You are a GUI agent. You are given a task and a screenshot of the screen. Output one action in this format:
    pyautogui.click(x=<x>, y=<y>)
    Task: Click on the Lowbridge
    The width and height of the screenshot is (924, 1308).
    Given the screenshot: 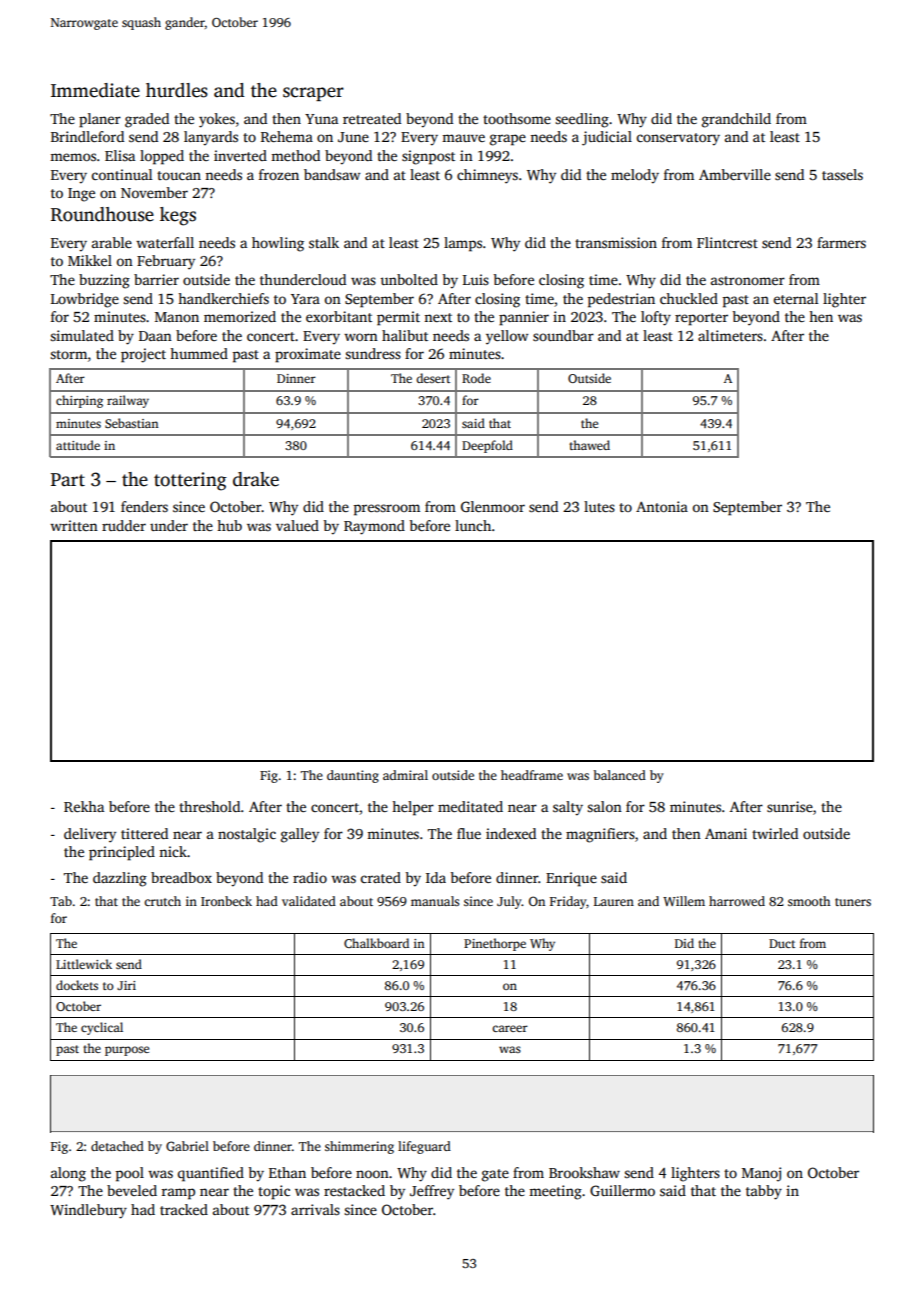 What is the action you would take?
    pyautogui.click(x=85, y=300)
